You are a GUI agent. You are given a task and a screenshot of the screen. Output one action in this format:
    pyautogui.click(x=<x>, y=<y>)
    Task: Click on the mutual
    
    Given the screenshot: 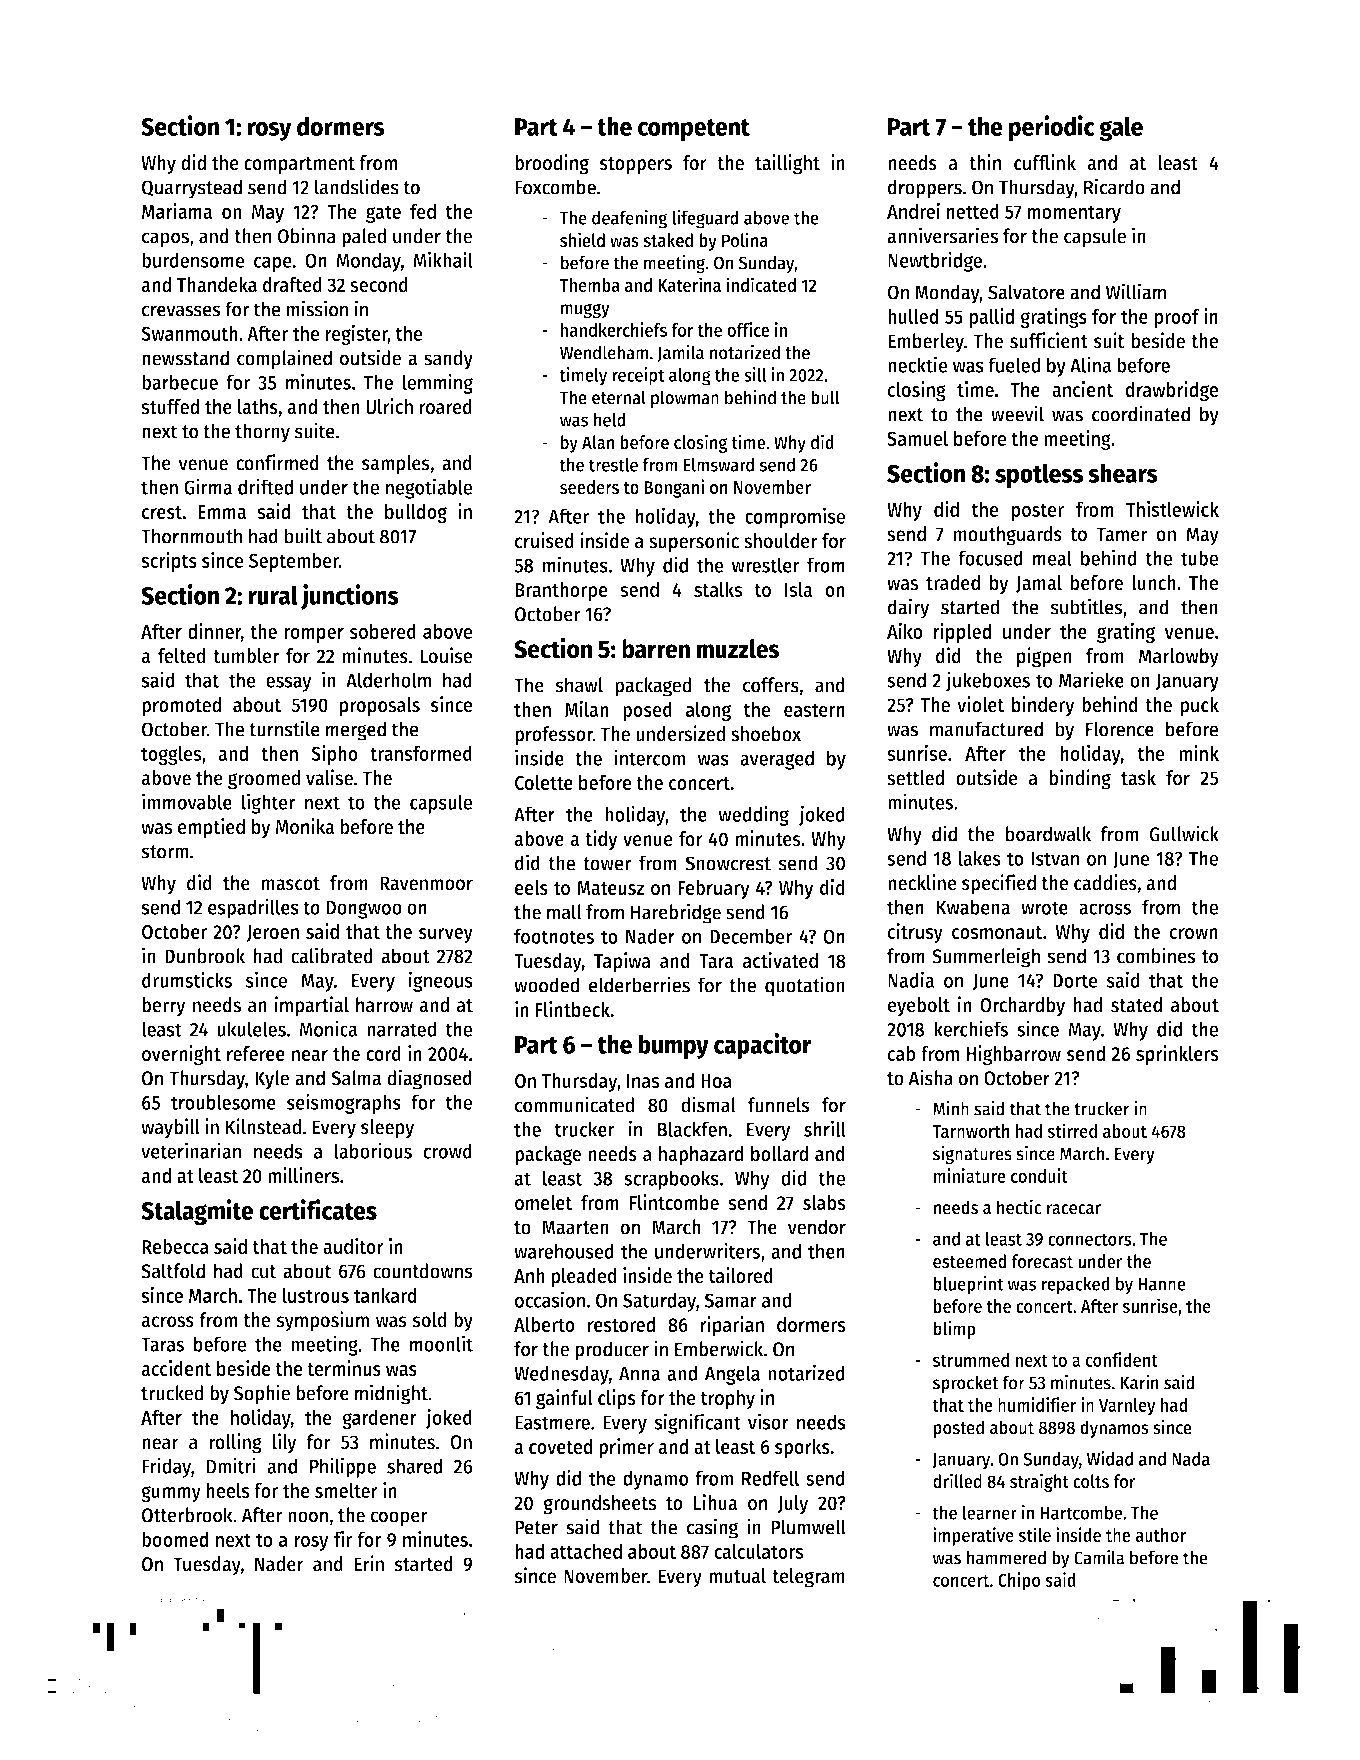 What is the action you would take?
    pyautogui.click(x=737, y=1576)
